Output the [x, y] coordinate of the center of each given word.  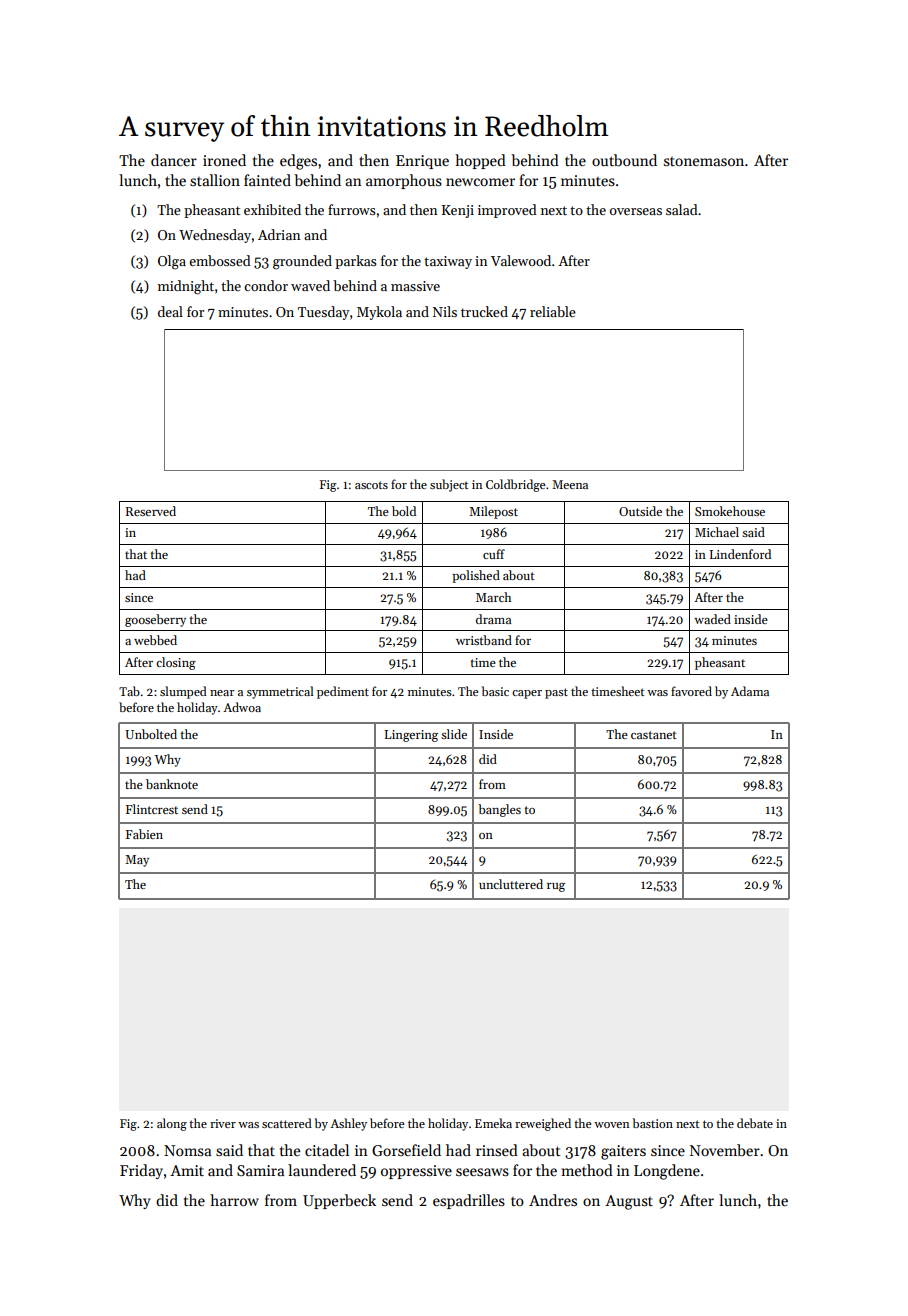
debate [755, 1123]
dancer [174, 160]
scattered [287, 1123]
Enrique [422, 162]
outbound [624, 160]
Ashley [348, 1124]
